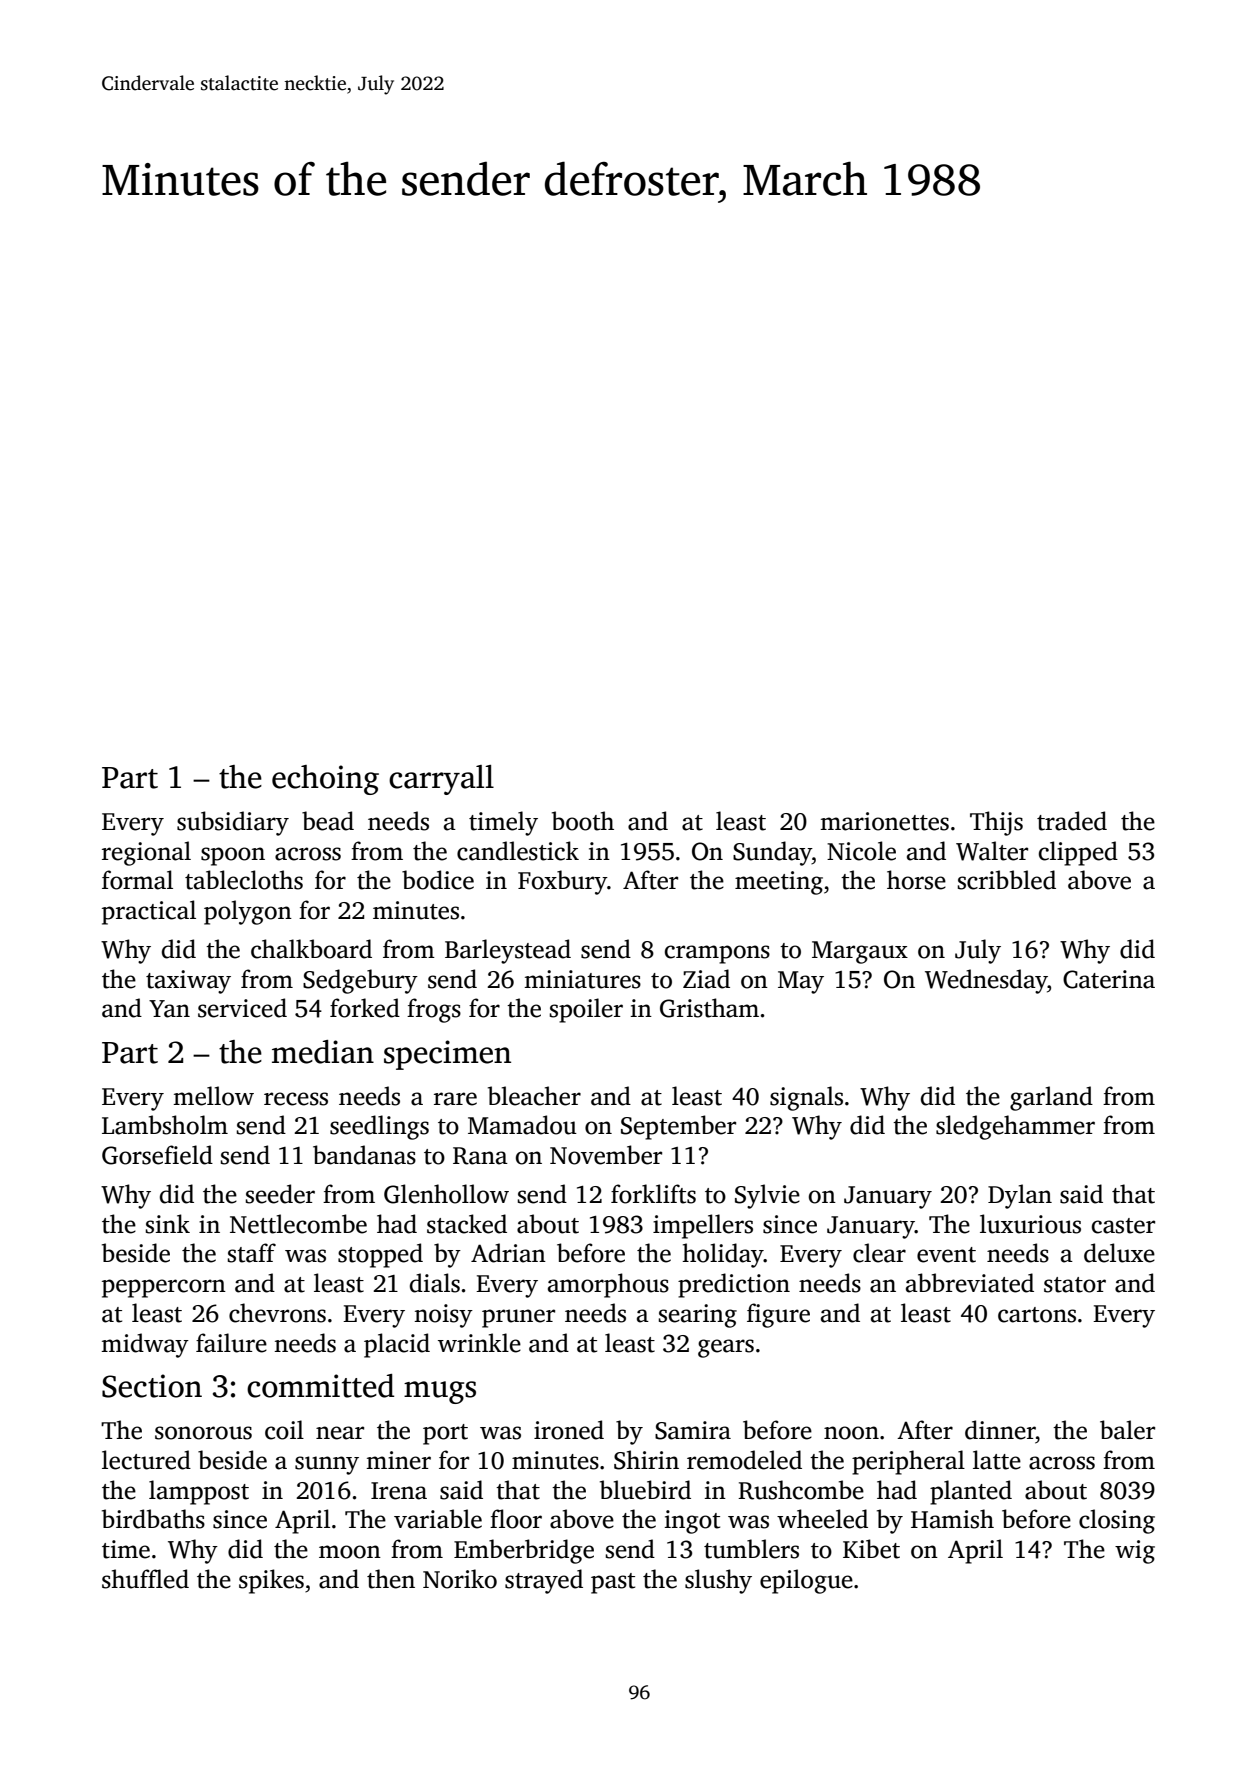 This screenshot has height=1778, width=1257. I want to click on noon, so click(851, 1433).
